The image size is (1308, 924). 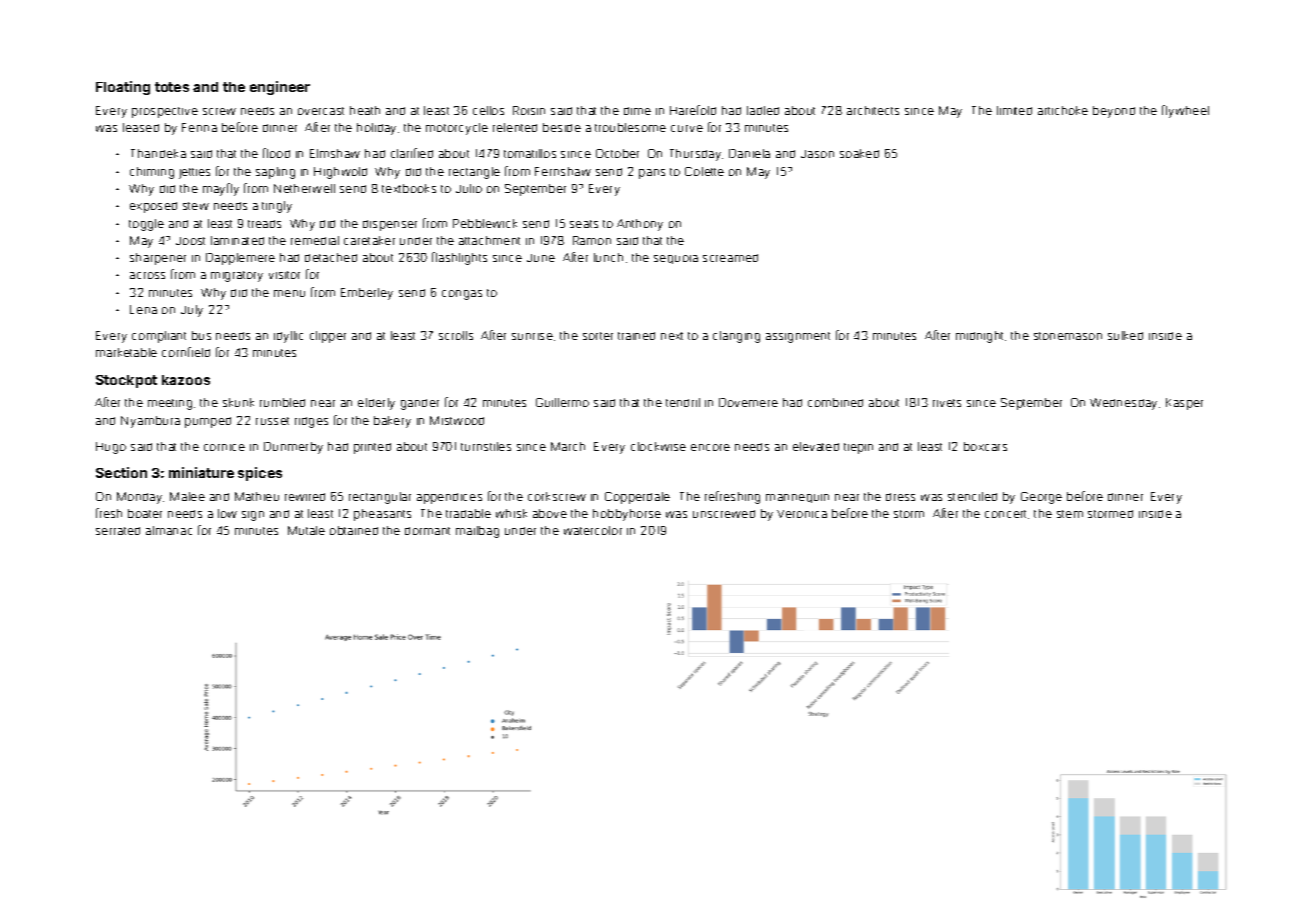 I want to click on architects, so click(x=873, y=110).
